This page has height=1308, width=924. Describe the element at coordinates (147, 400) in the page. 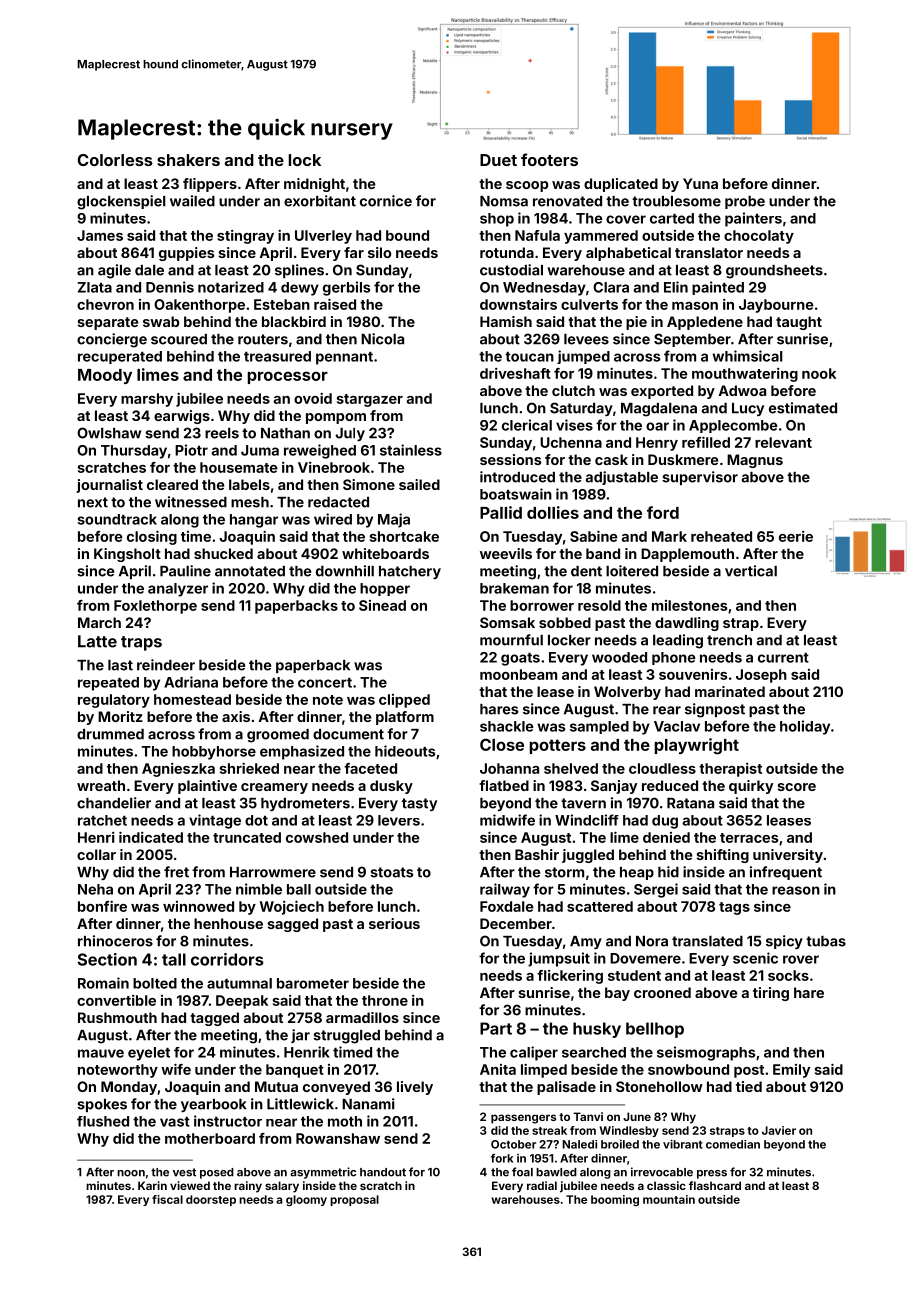

I see `marshy` at that location.
